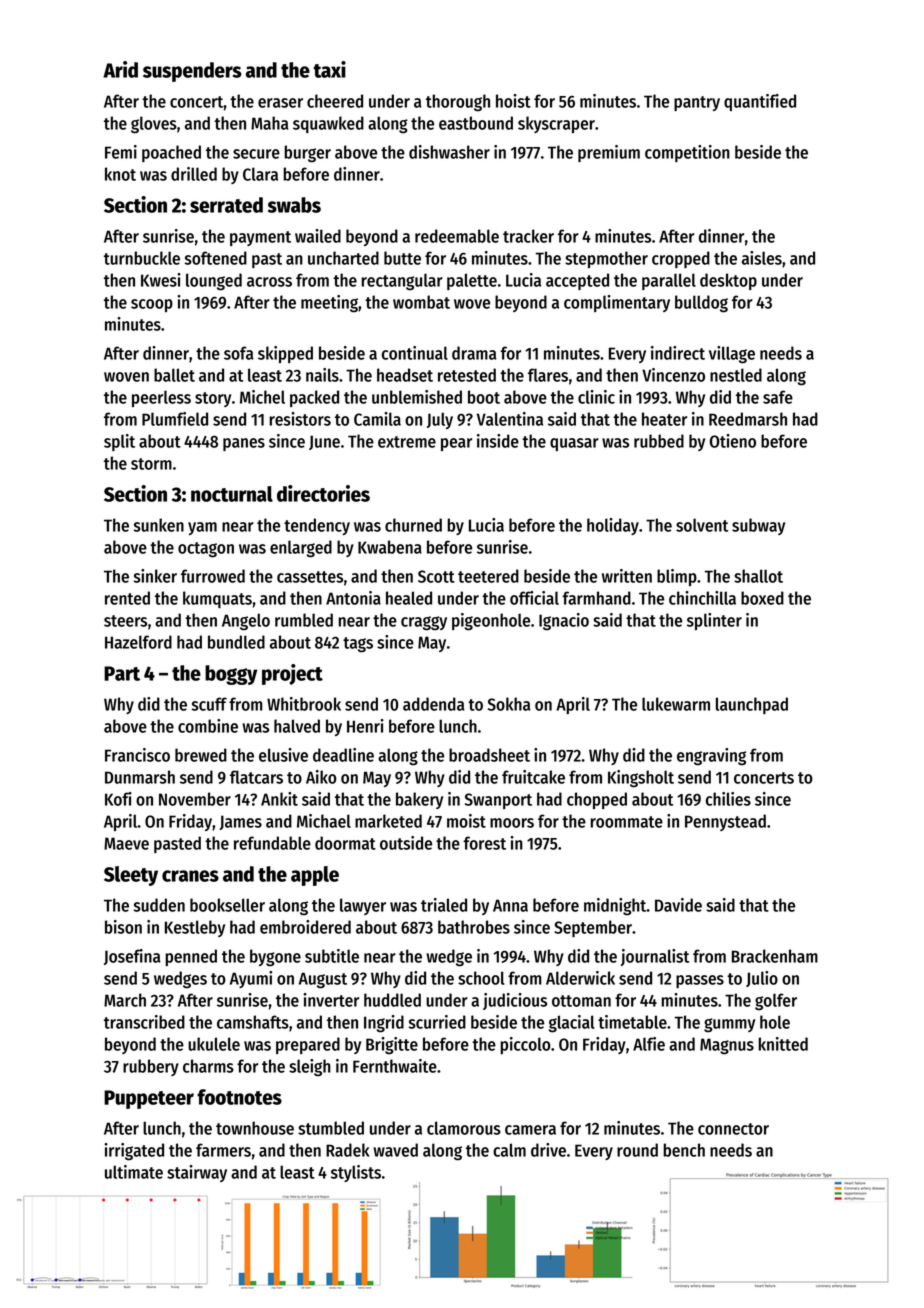  I want to click on stairway, so click(197, 1173).
